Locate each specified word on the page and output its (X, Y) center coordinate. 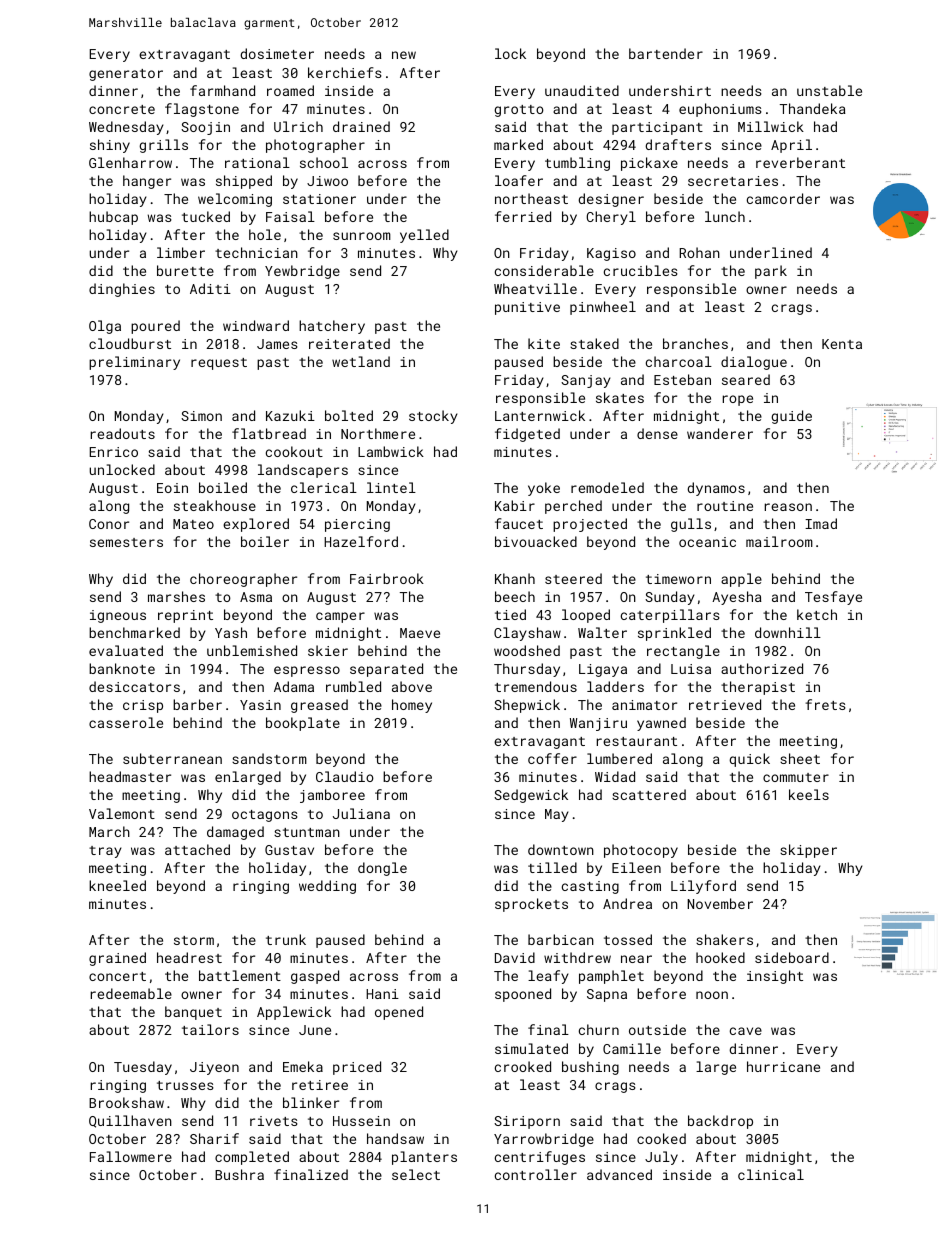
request (219, 364)
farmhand (222, 90)
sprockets (531, 905)
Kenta (842, 344)
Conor (109, 524)
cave (746, 1031)
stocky (433, 417)
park (771, 272)
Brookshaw (126, 1102)
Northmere (378, 433)
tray (105, 852)
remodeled (607, 487)
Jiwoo (327, 181)
